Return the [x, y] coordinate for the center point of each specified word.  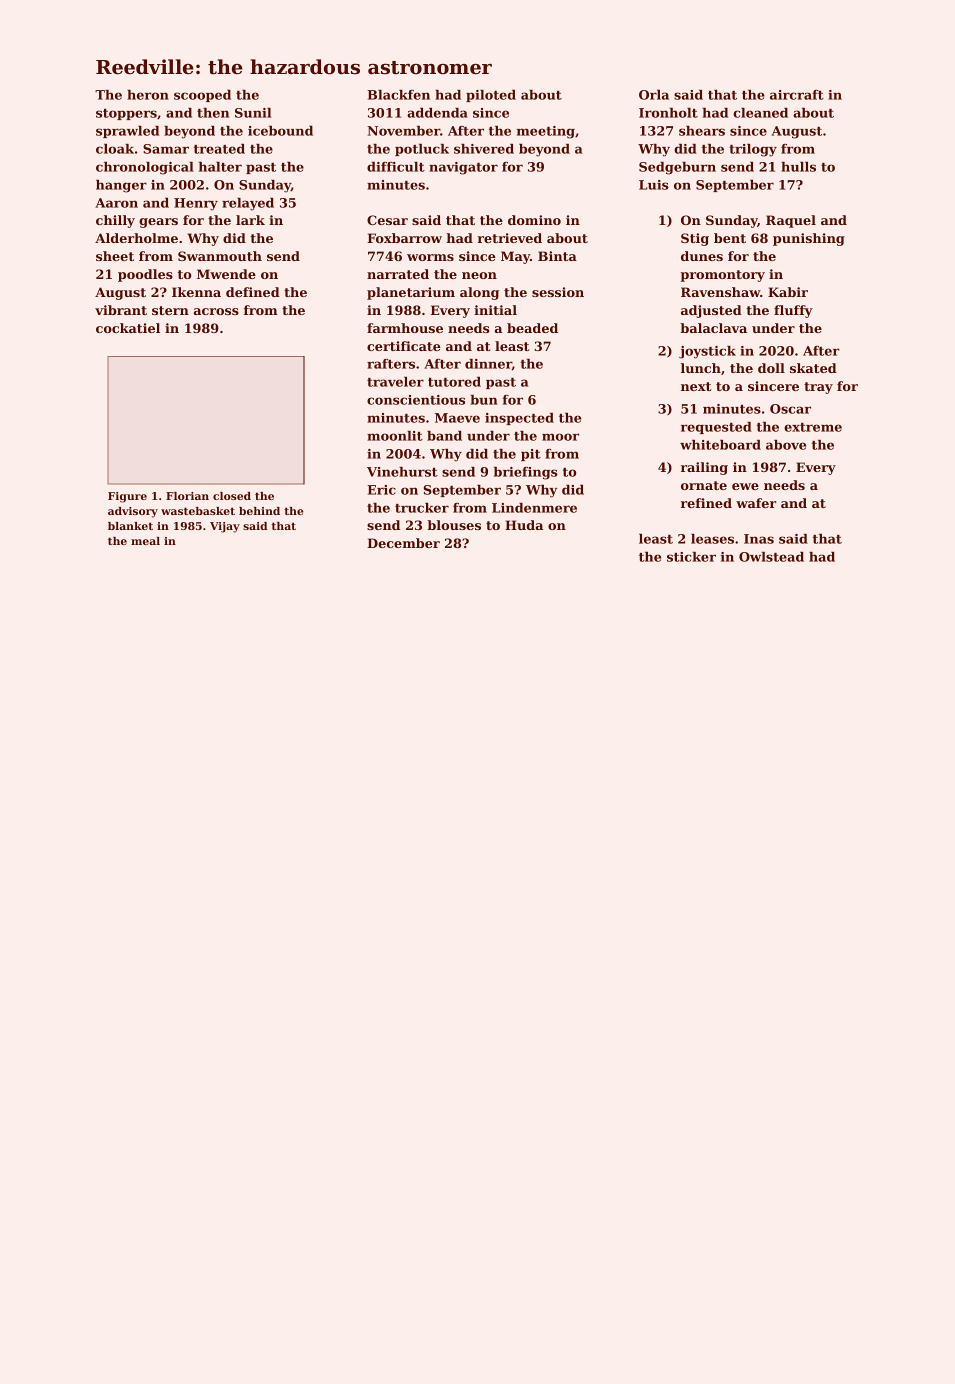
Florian [187, 496]
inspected [519, 419]
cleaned [760, 113]
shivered [484, 149]
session [558, 292]
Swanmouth [220, 256]
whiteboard [720, 445]
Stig [695, 239]
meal [145, 541]
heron [148, 95]
